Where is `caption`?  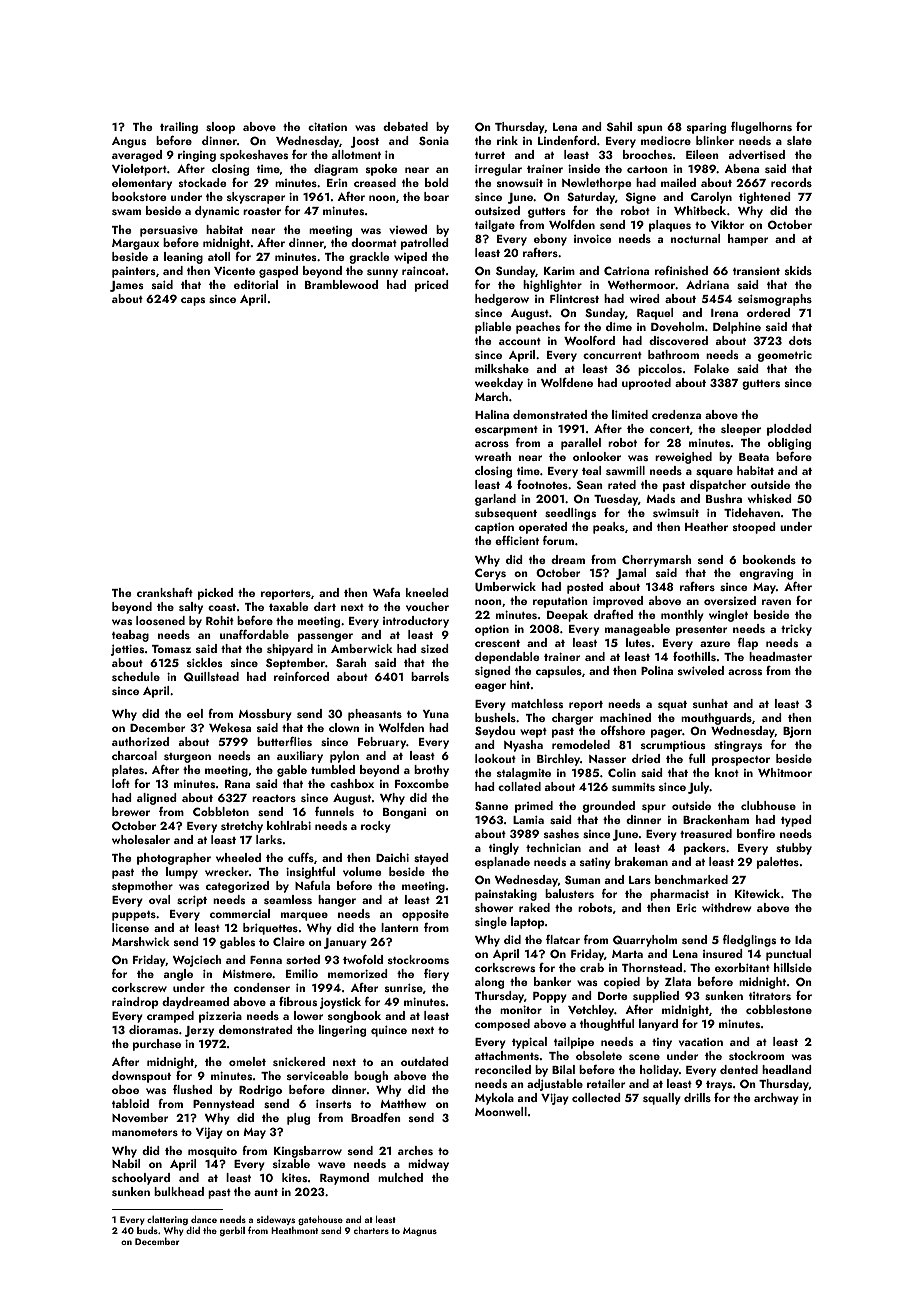
caption is located at coordinates (494, 528).
